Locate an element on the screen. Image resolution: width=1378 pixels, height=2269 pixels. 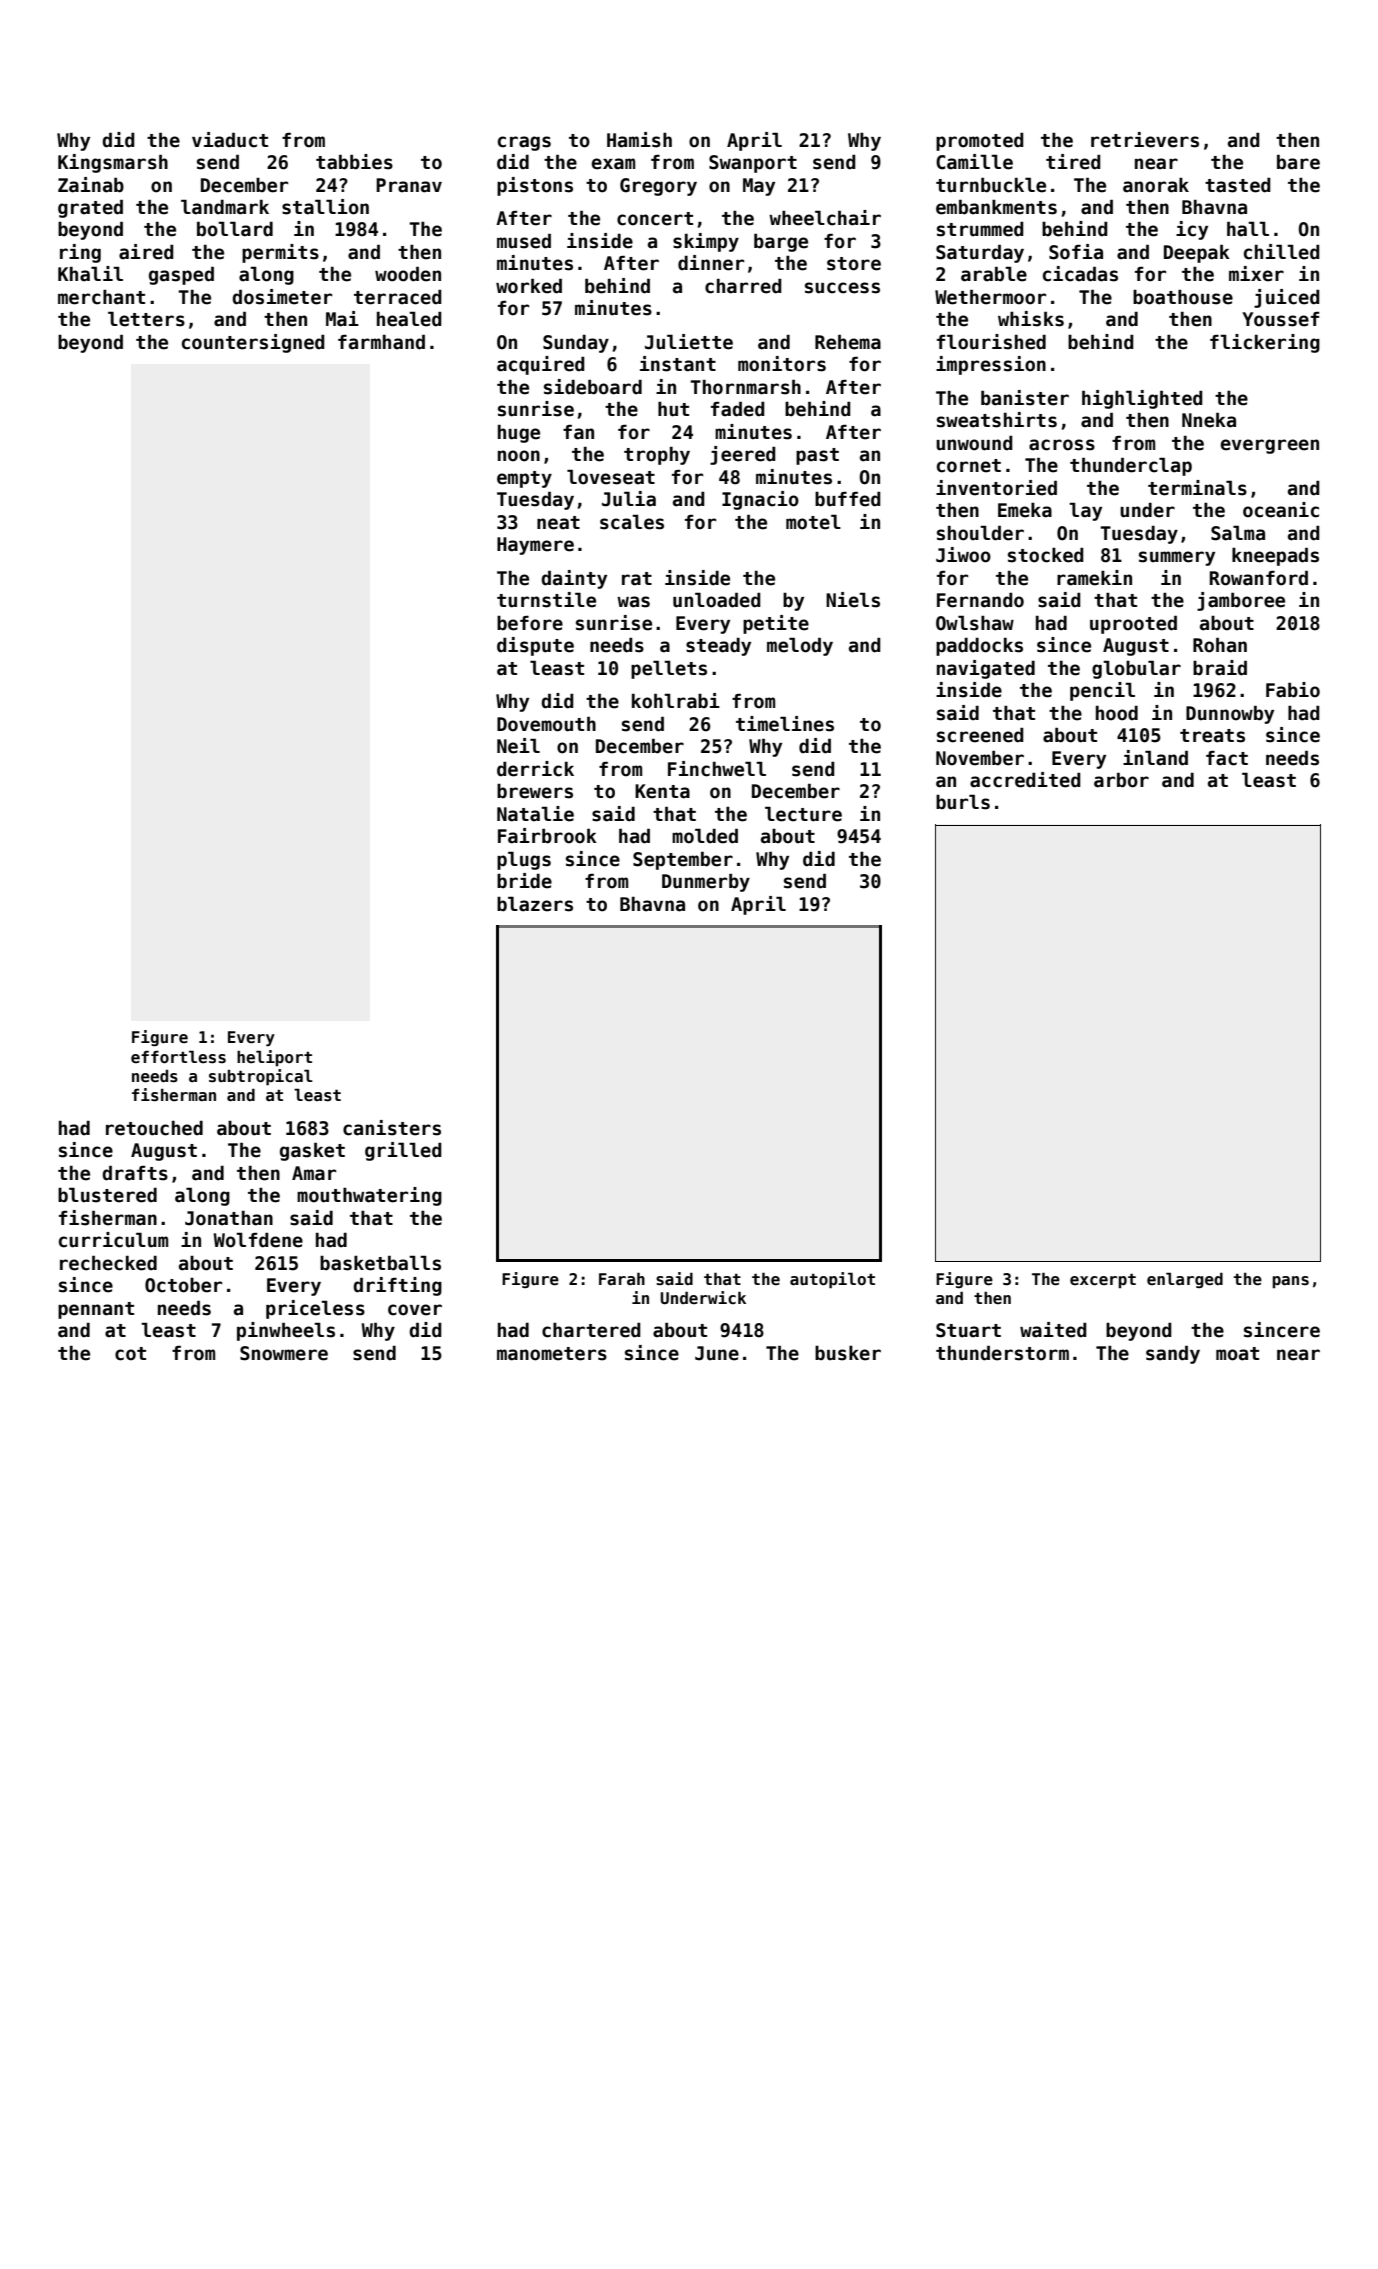
cicadas is located at coordinates (1080, 274).
